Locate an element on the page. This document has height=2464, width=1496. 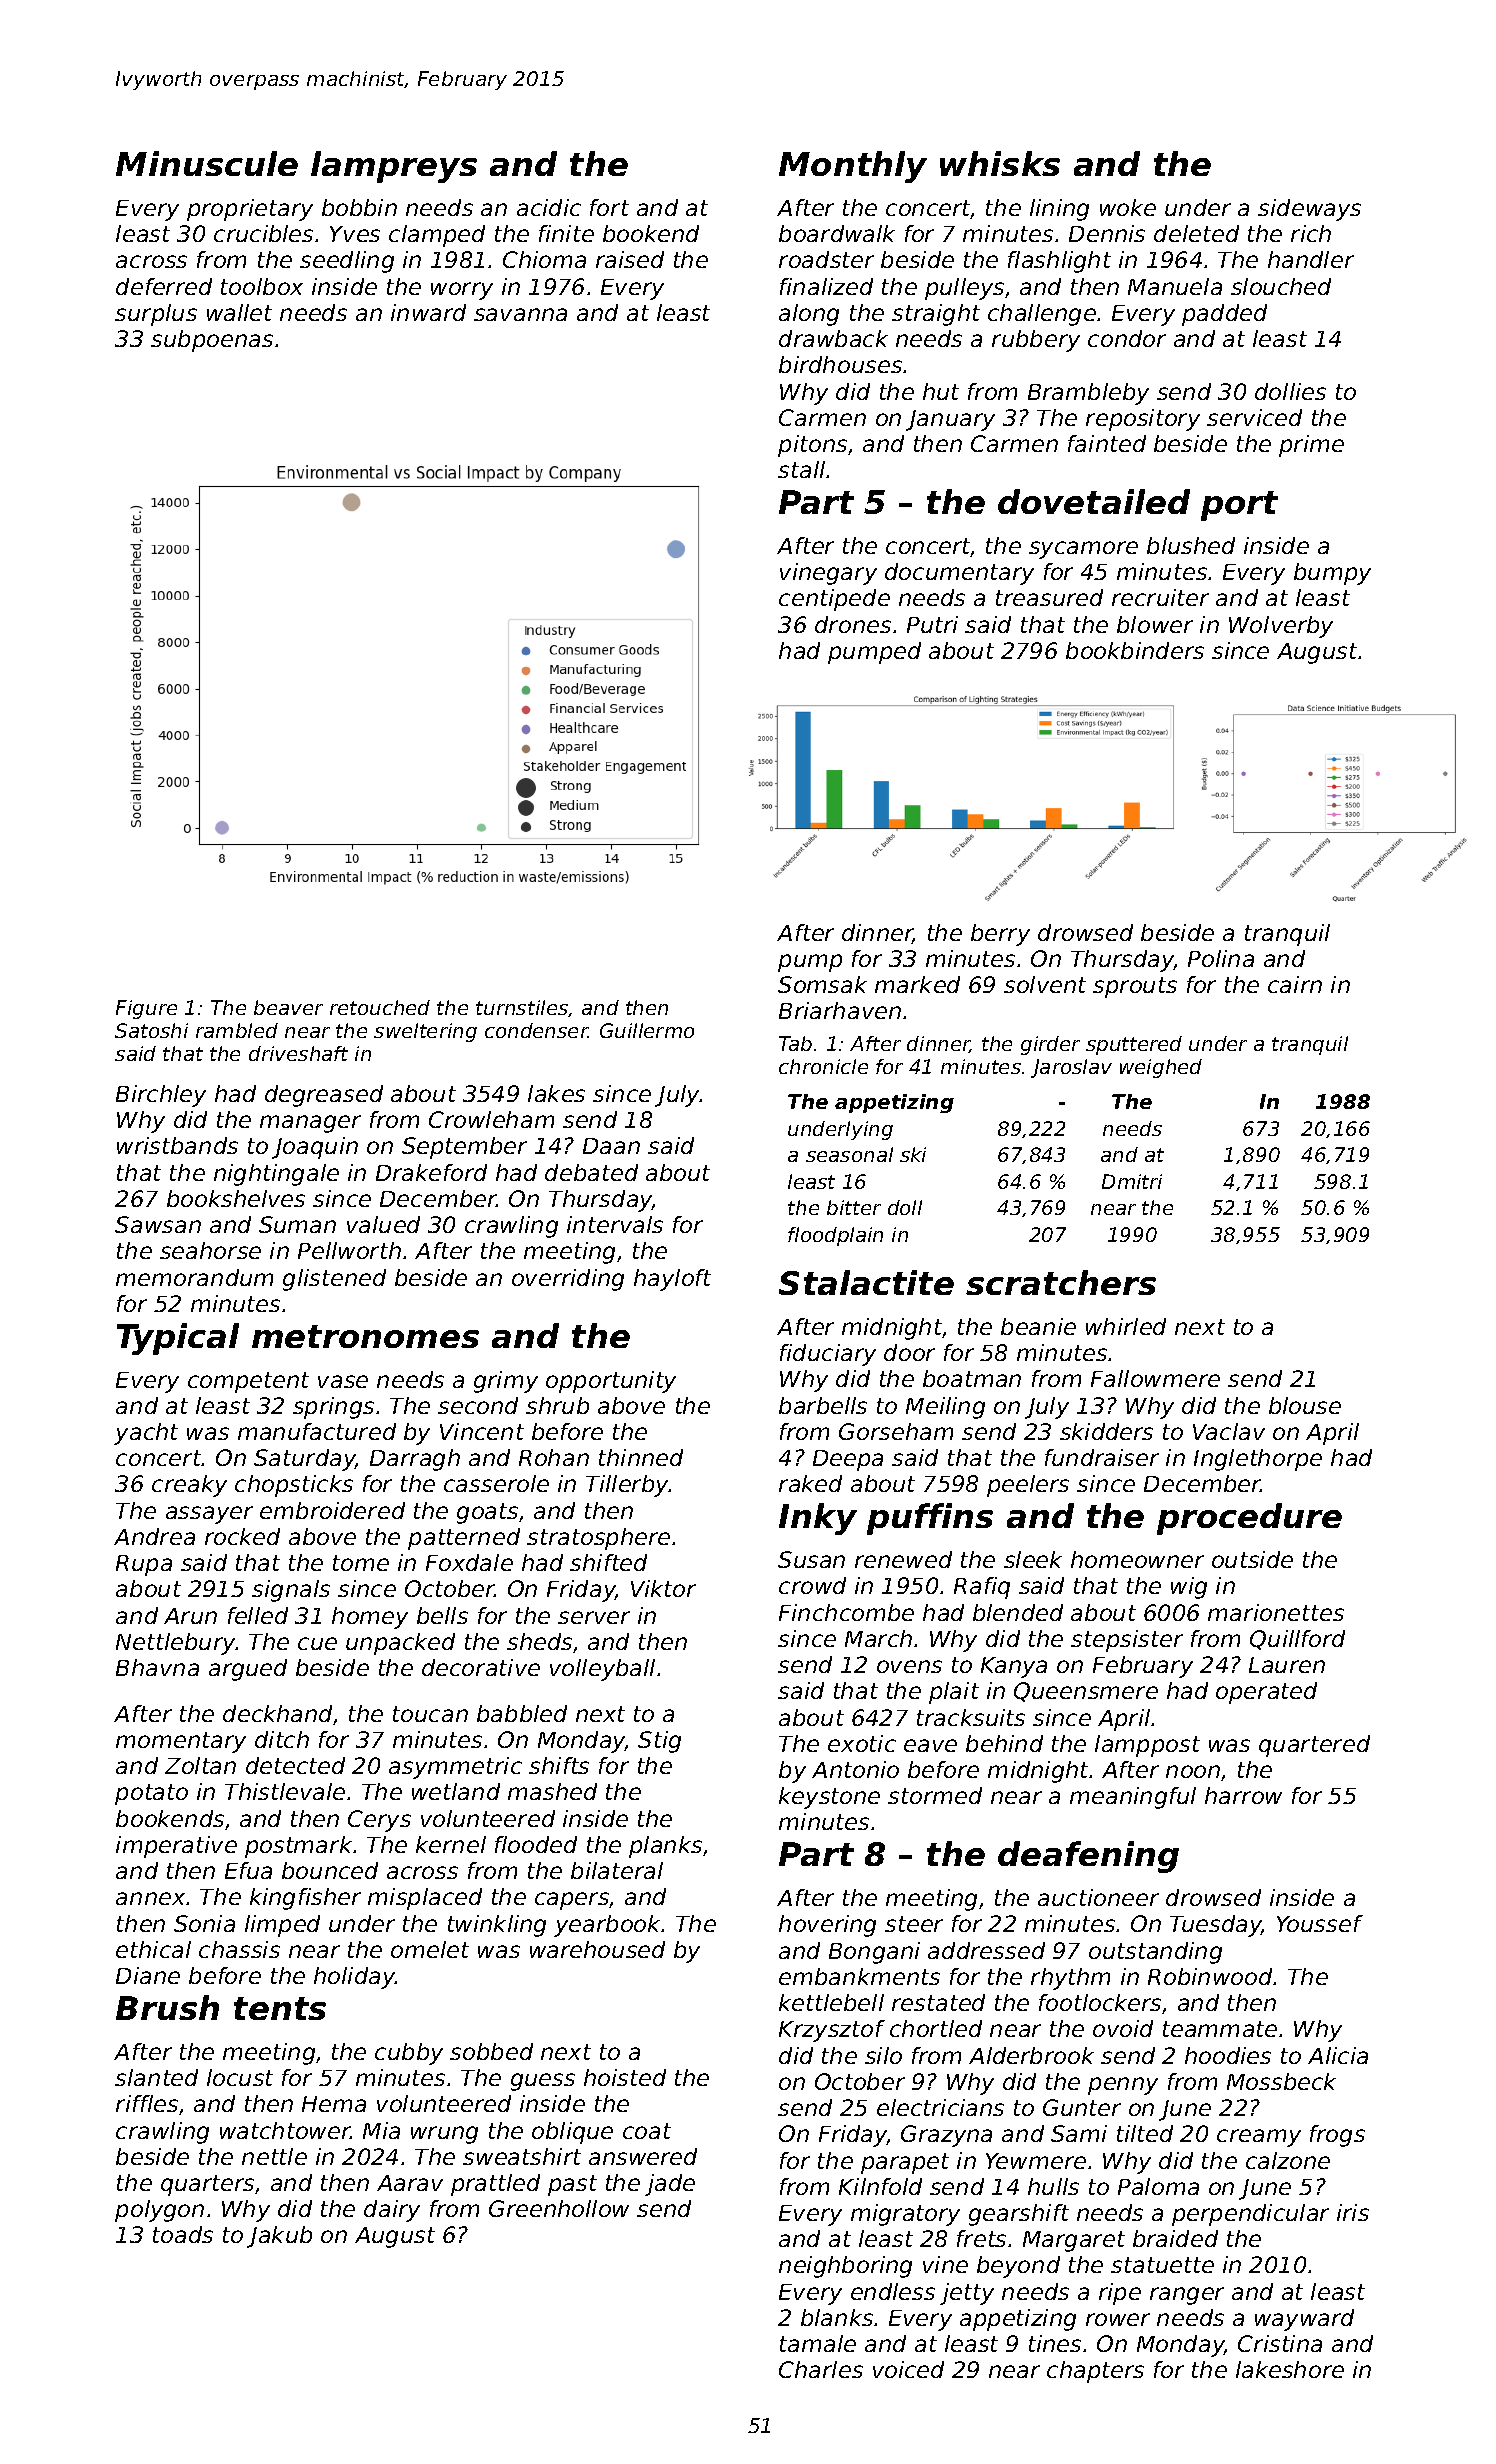
Greenhollow is located at coordinates (559, 2208).
